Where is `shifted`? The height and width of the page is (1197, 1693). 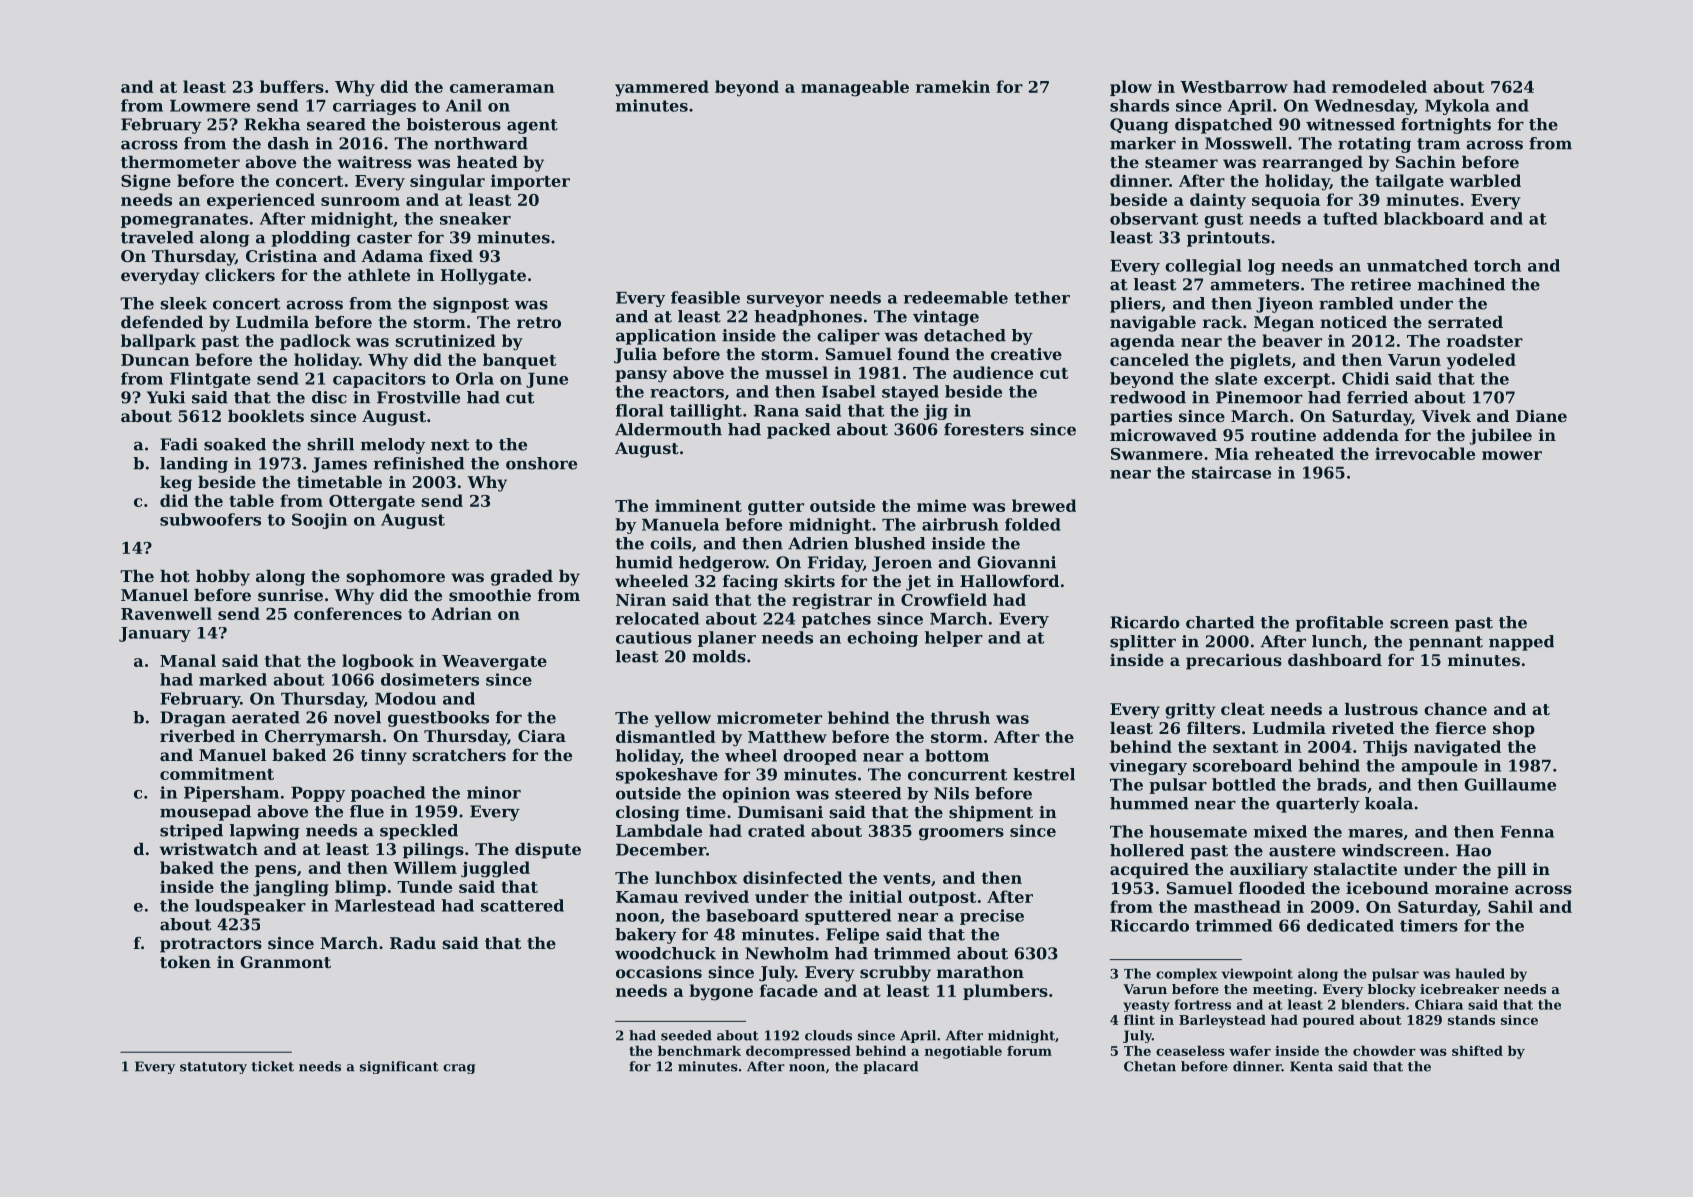
shifted is located at coordinates (1477, 1050).
